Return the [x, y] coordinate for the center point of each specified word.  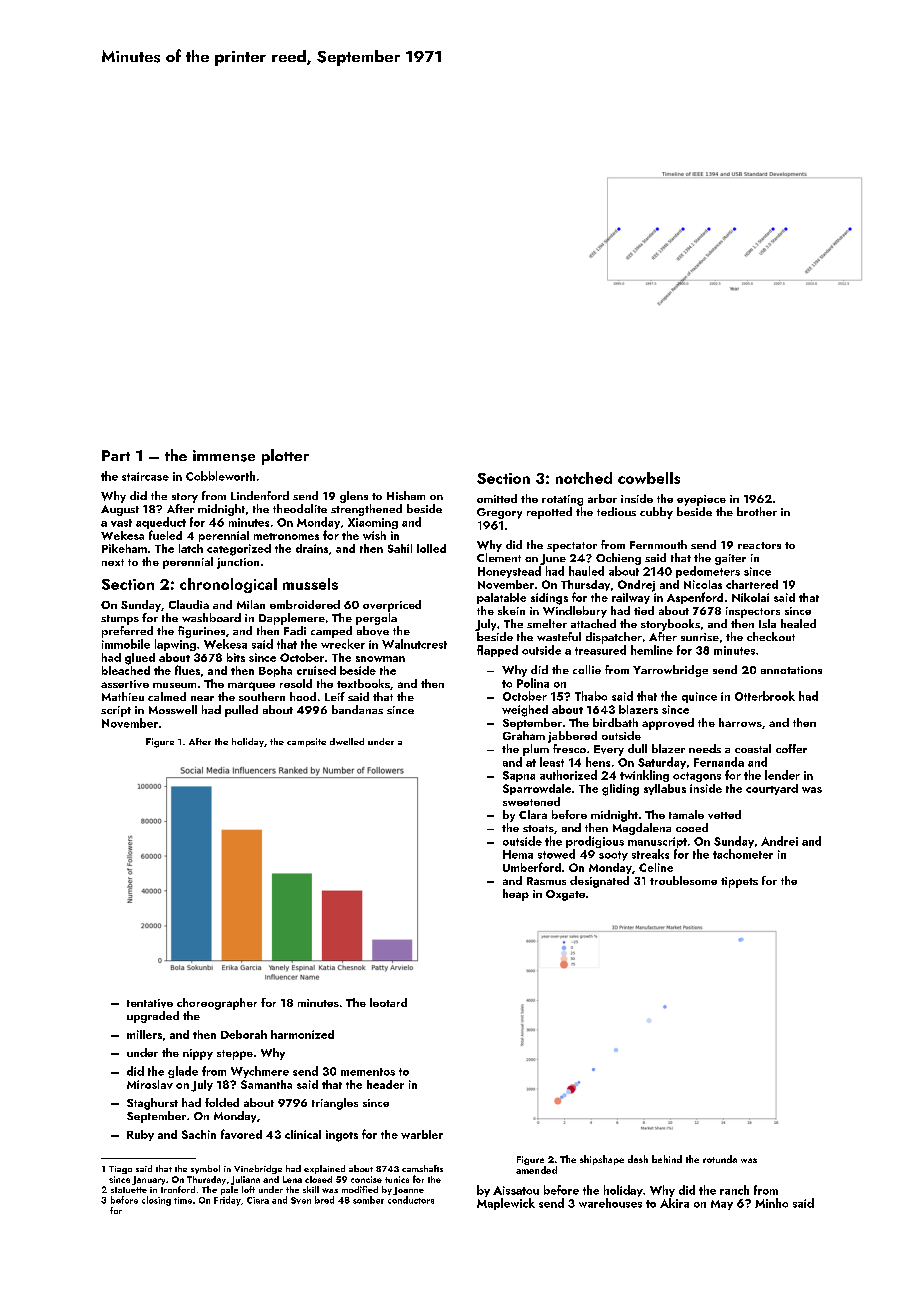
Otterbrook [765, 696]
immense [224, 456]
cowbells [649, 478]
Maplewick [506, 1204]
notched [584, 478]
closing [156, 1201]
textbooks [363, 683]
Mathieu [123, 696]
